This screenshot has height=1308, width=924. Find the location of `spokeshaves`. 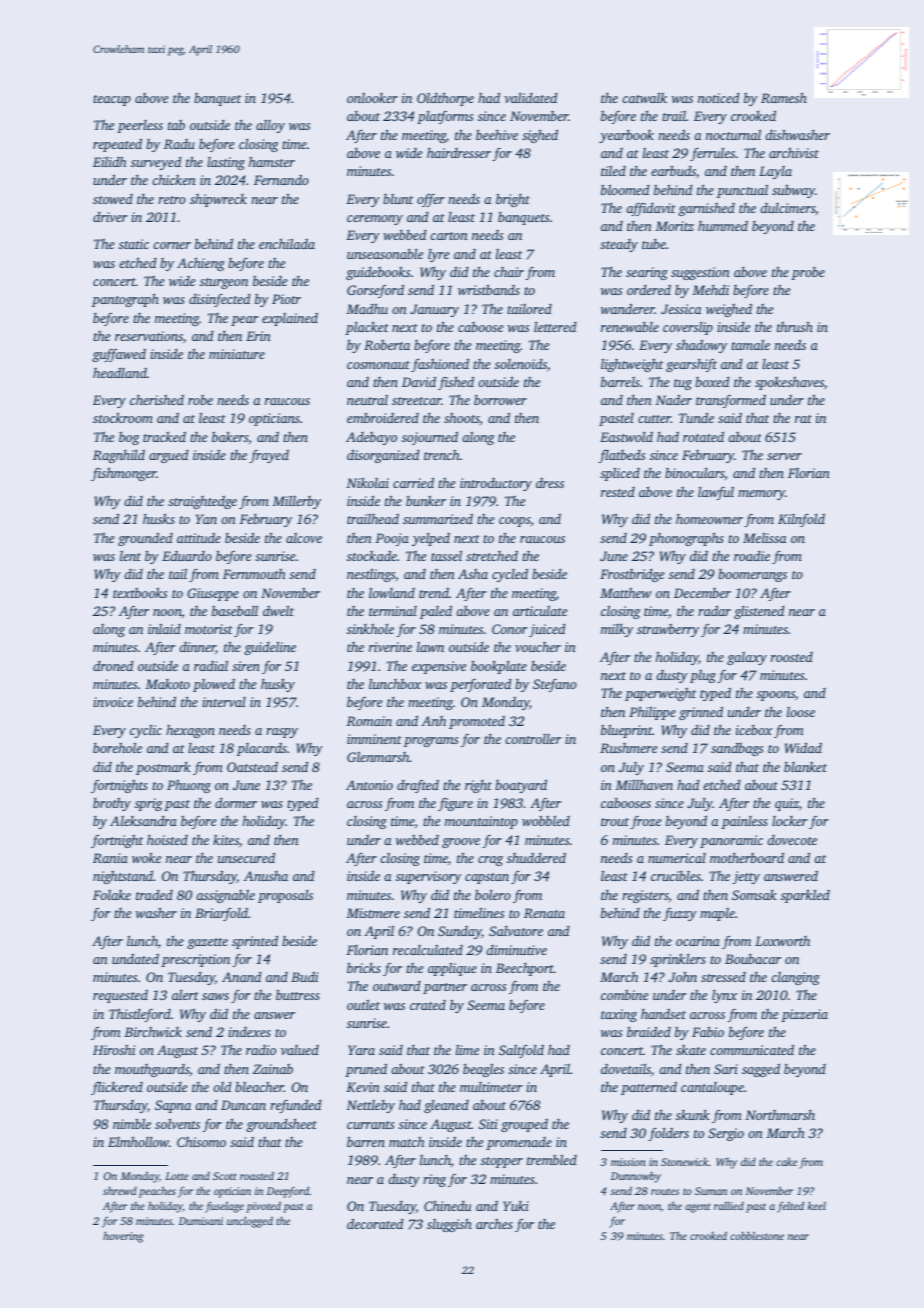

spokeshaves is located at coordinates (789, 383).
